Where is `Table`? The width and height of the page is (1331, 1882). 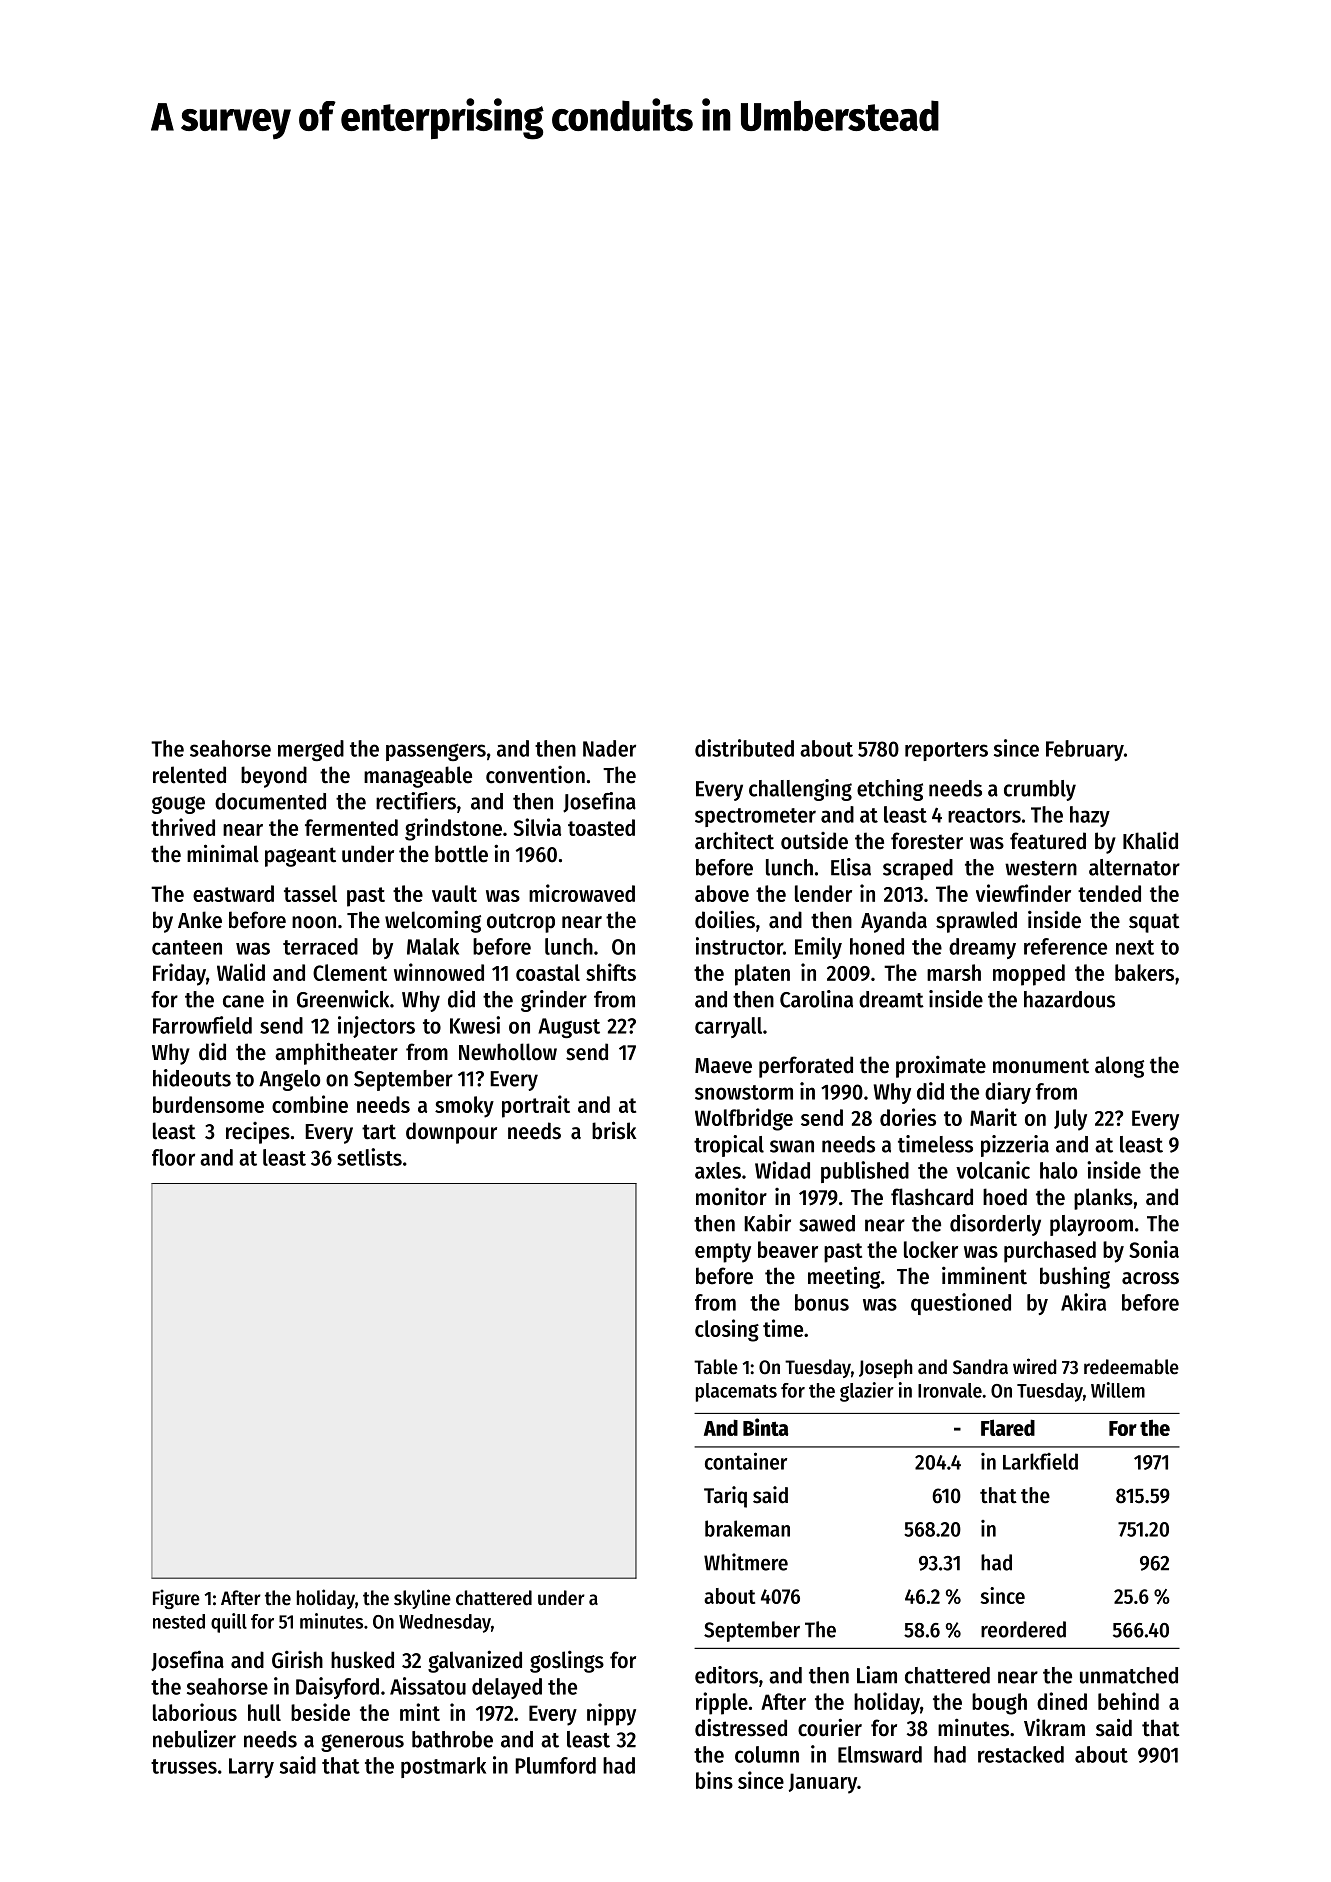 Table is located at coordinates (716, 1367).
